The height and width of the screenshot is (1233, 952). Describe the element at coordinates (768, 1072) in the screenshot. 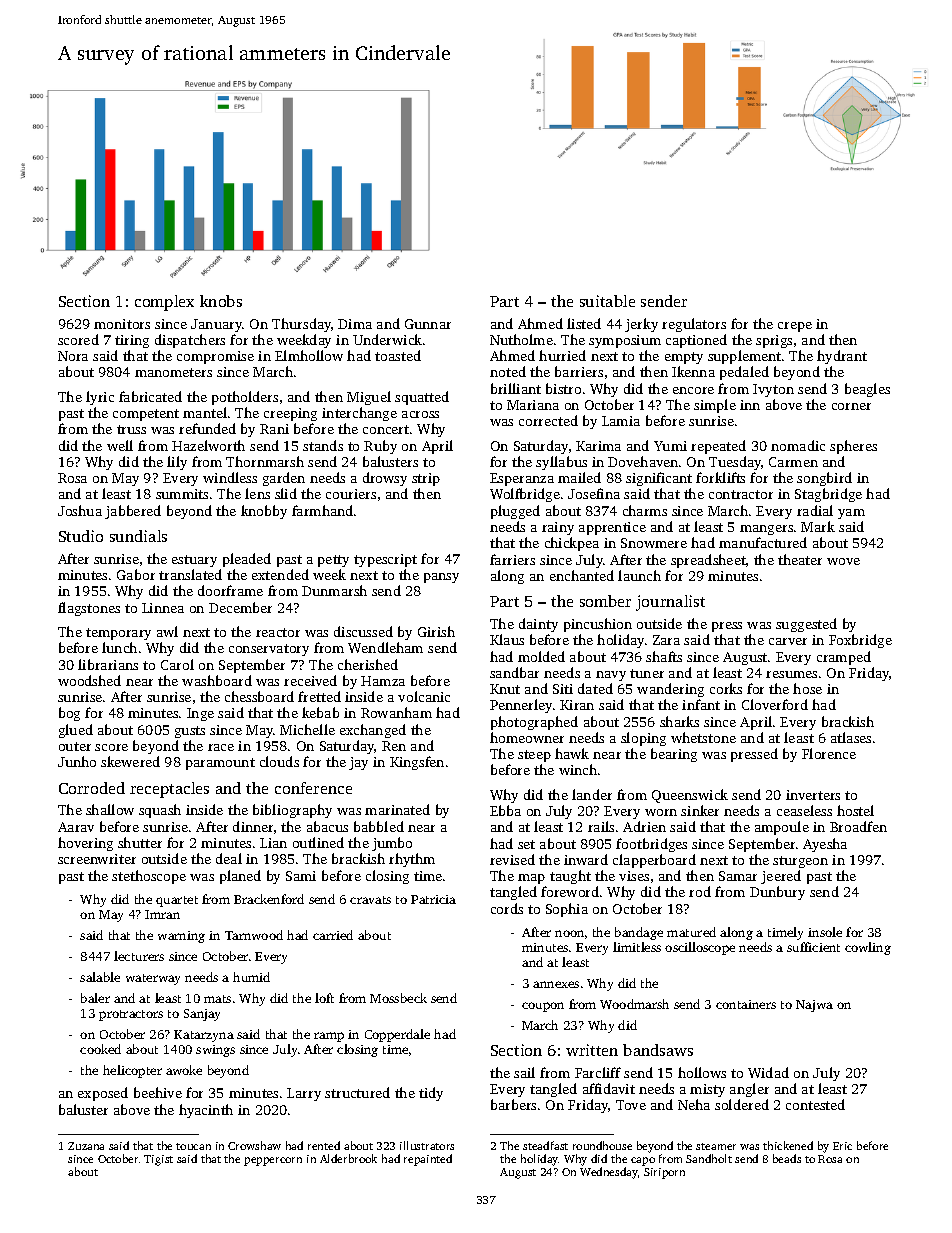

I see `Widad` at that location.
